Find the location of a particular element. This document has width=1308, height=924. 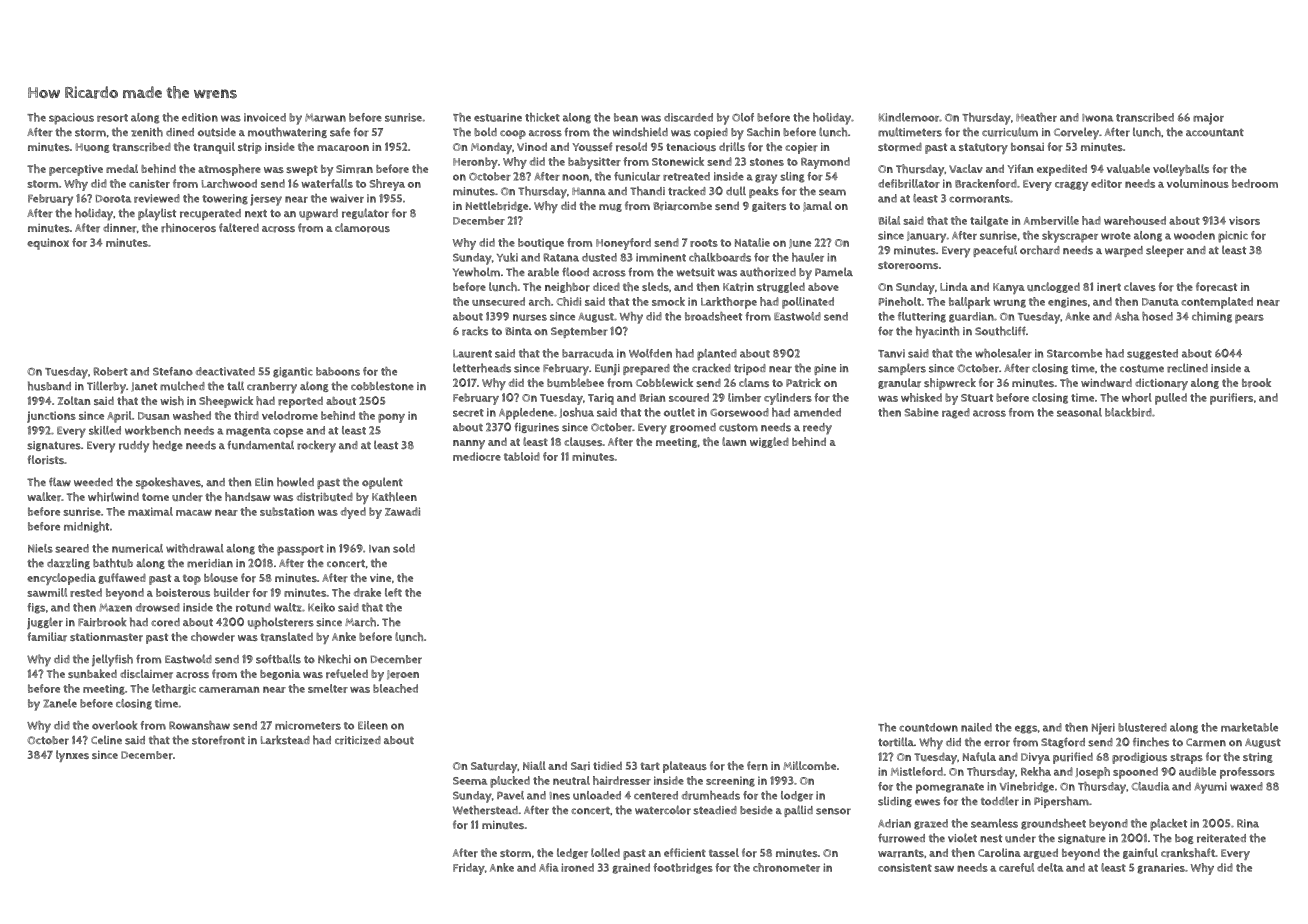

invoiced is located at coordinates (265, 117).
